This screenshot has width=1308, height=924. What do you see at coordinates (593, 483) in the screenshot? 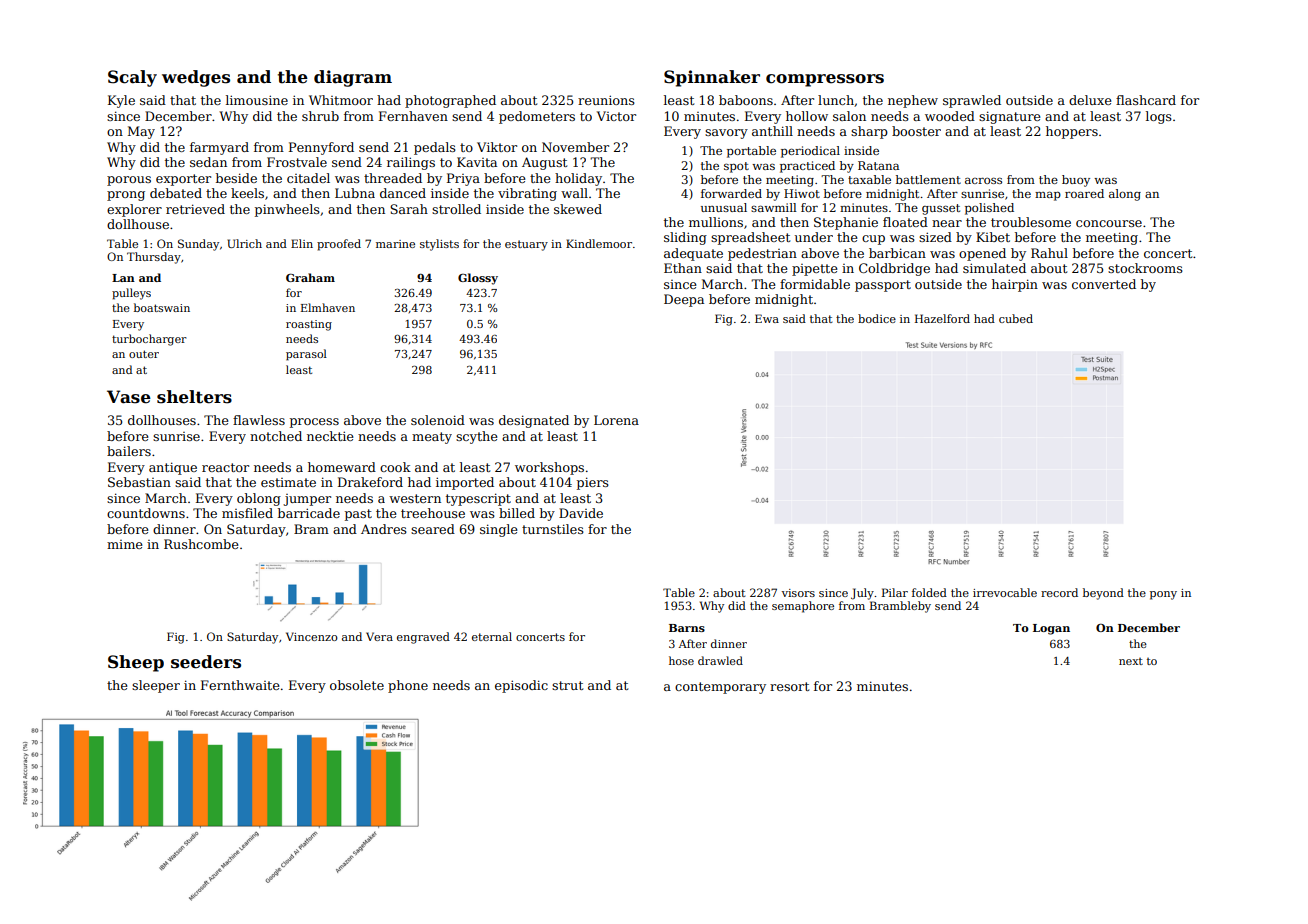
I see `piers` at bounding box center [593, 483].
